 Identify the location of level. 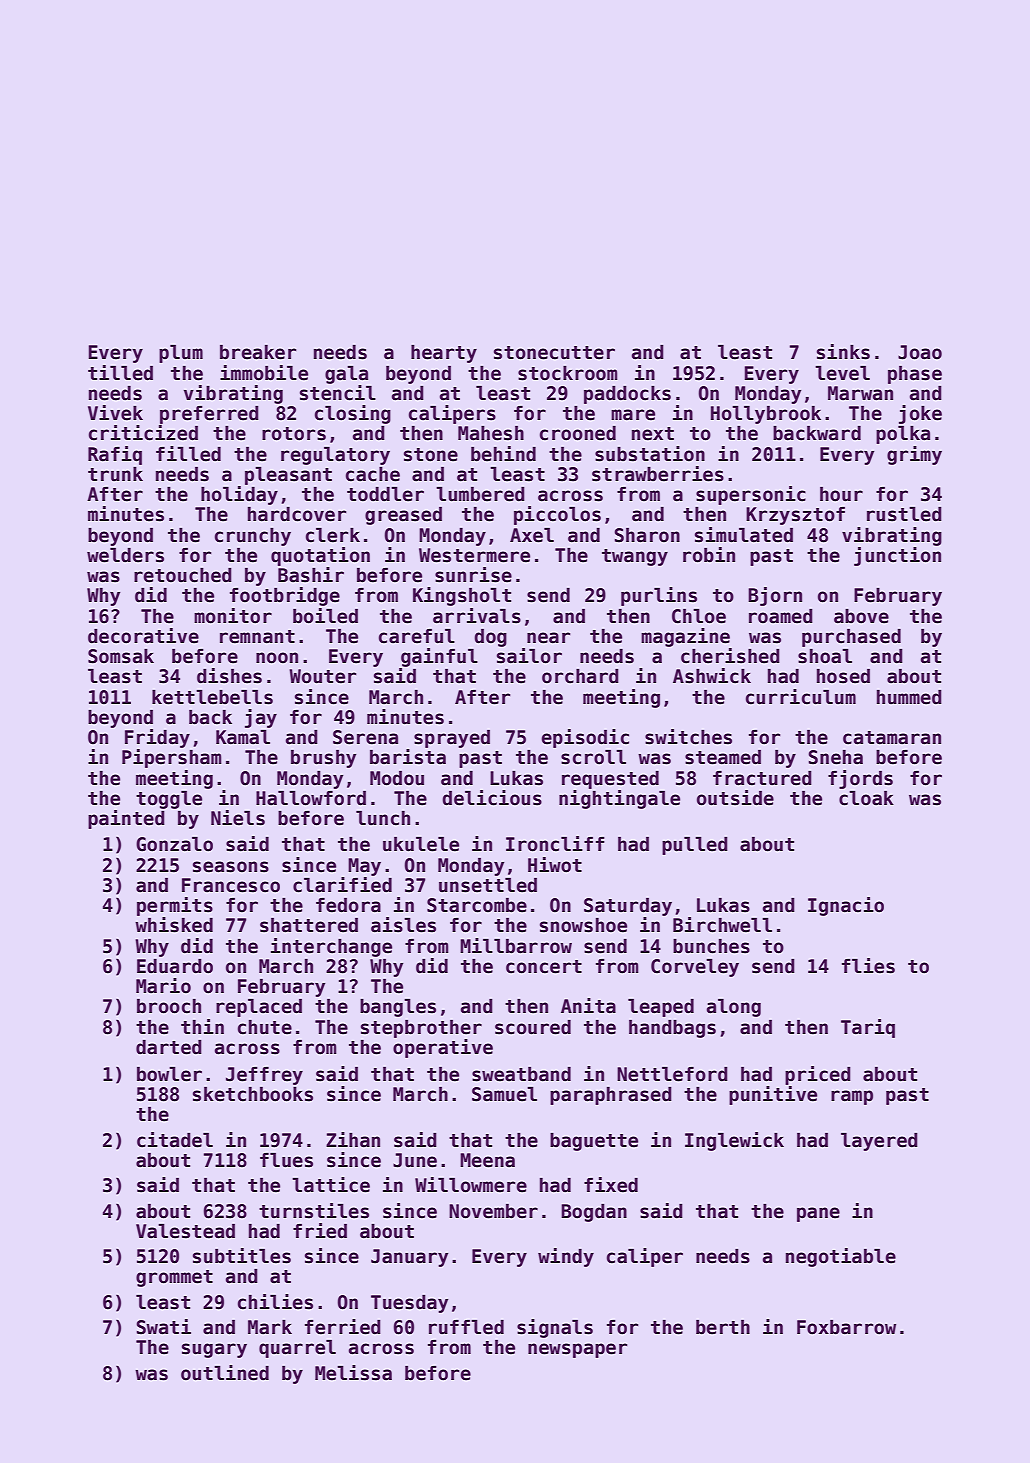
(842, 373).
